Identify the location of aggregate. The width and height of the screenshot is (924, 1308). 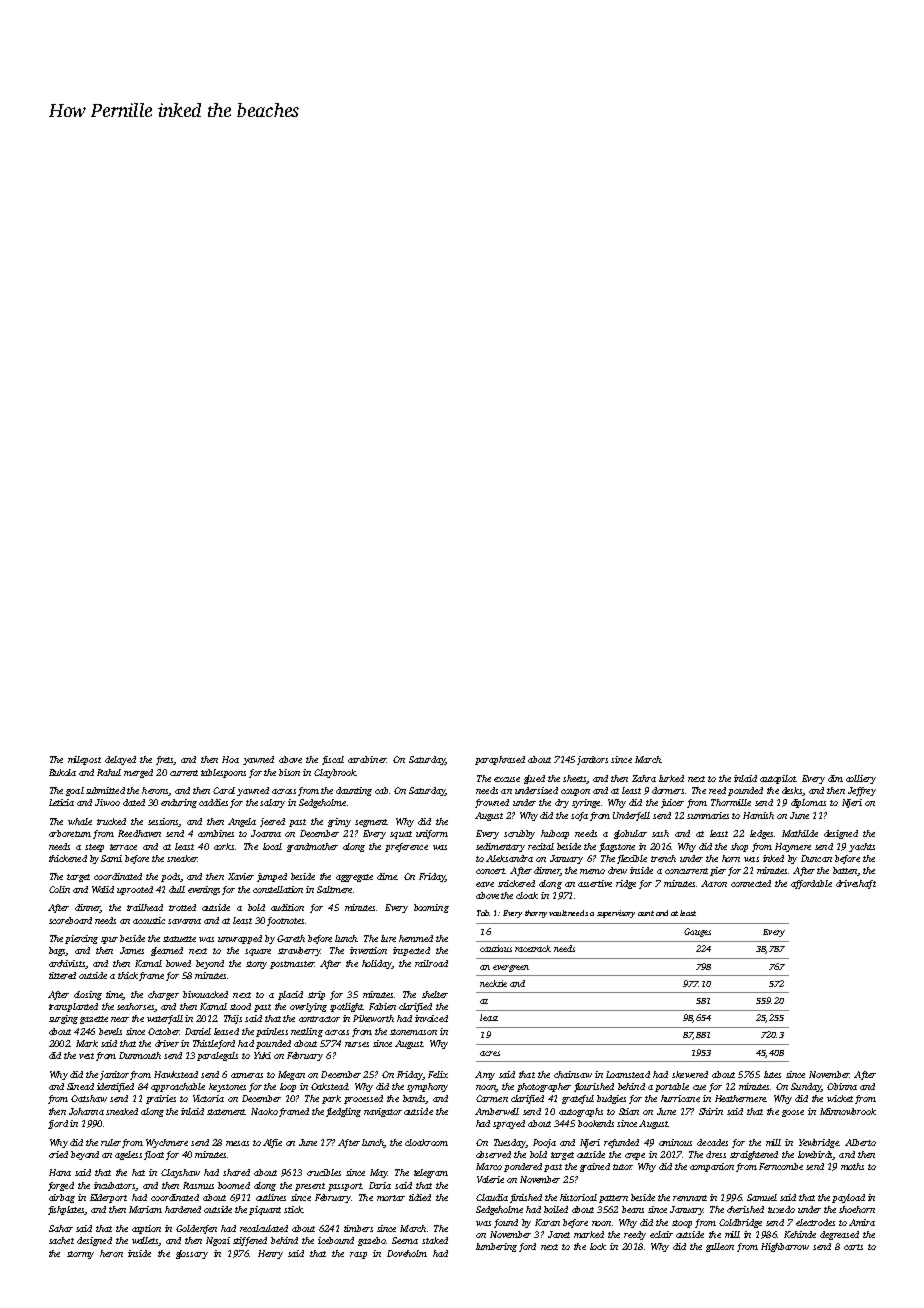
(354, 878).
